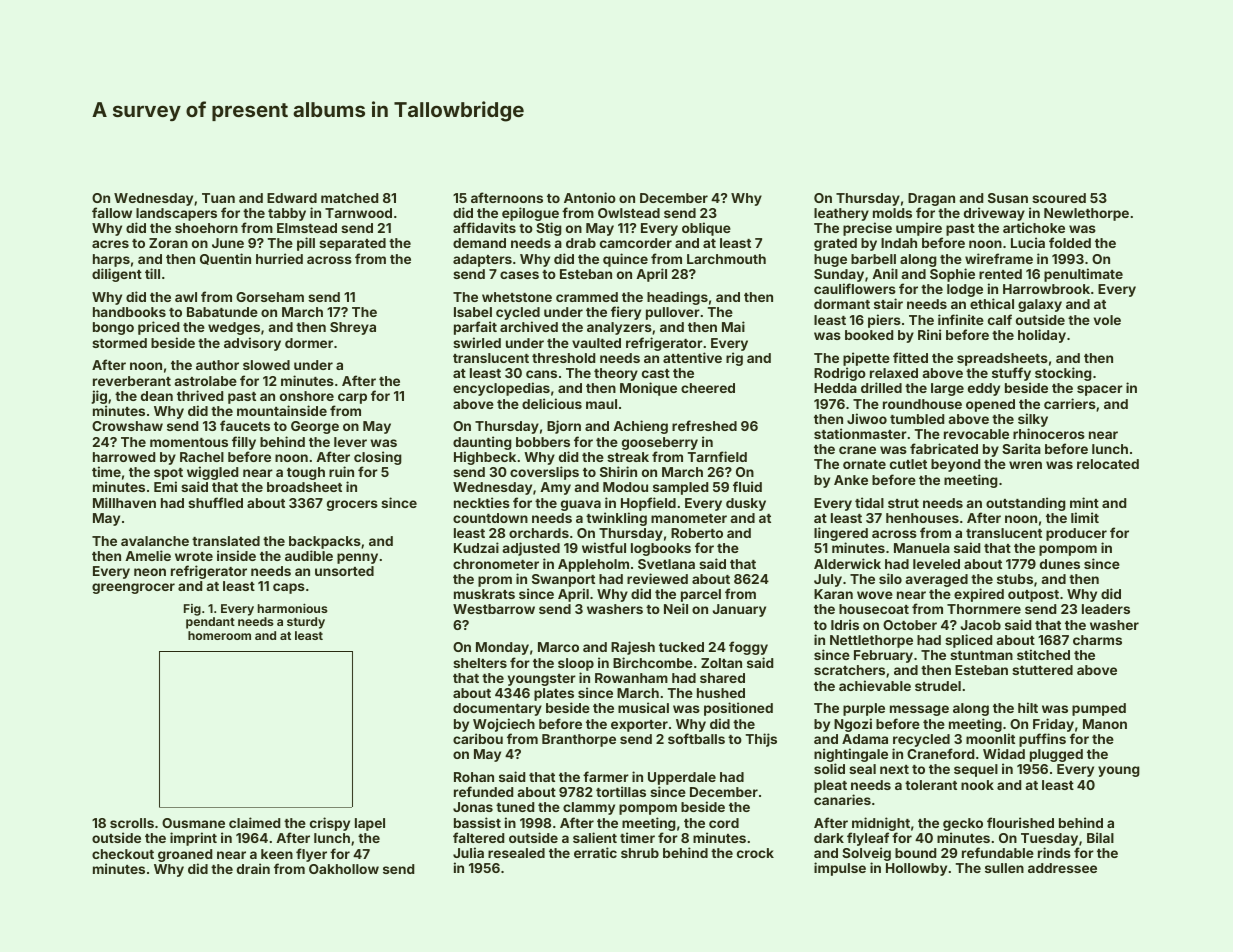 This screenshot has width=1233, height=952. What do you see at coordinates (517, 297) in the screenshot?
I see `whetstone` at bounding box center [517, 297].
